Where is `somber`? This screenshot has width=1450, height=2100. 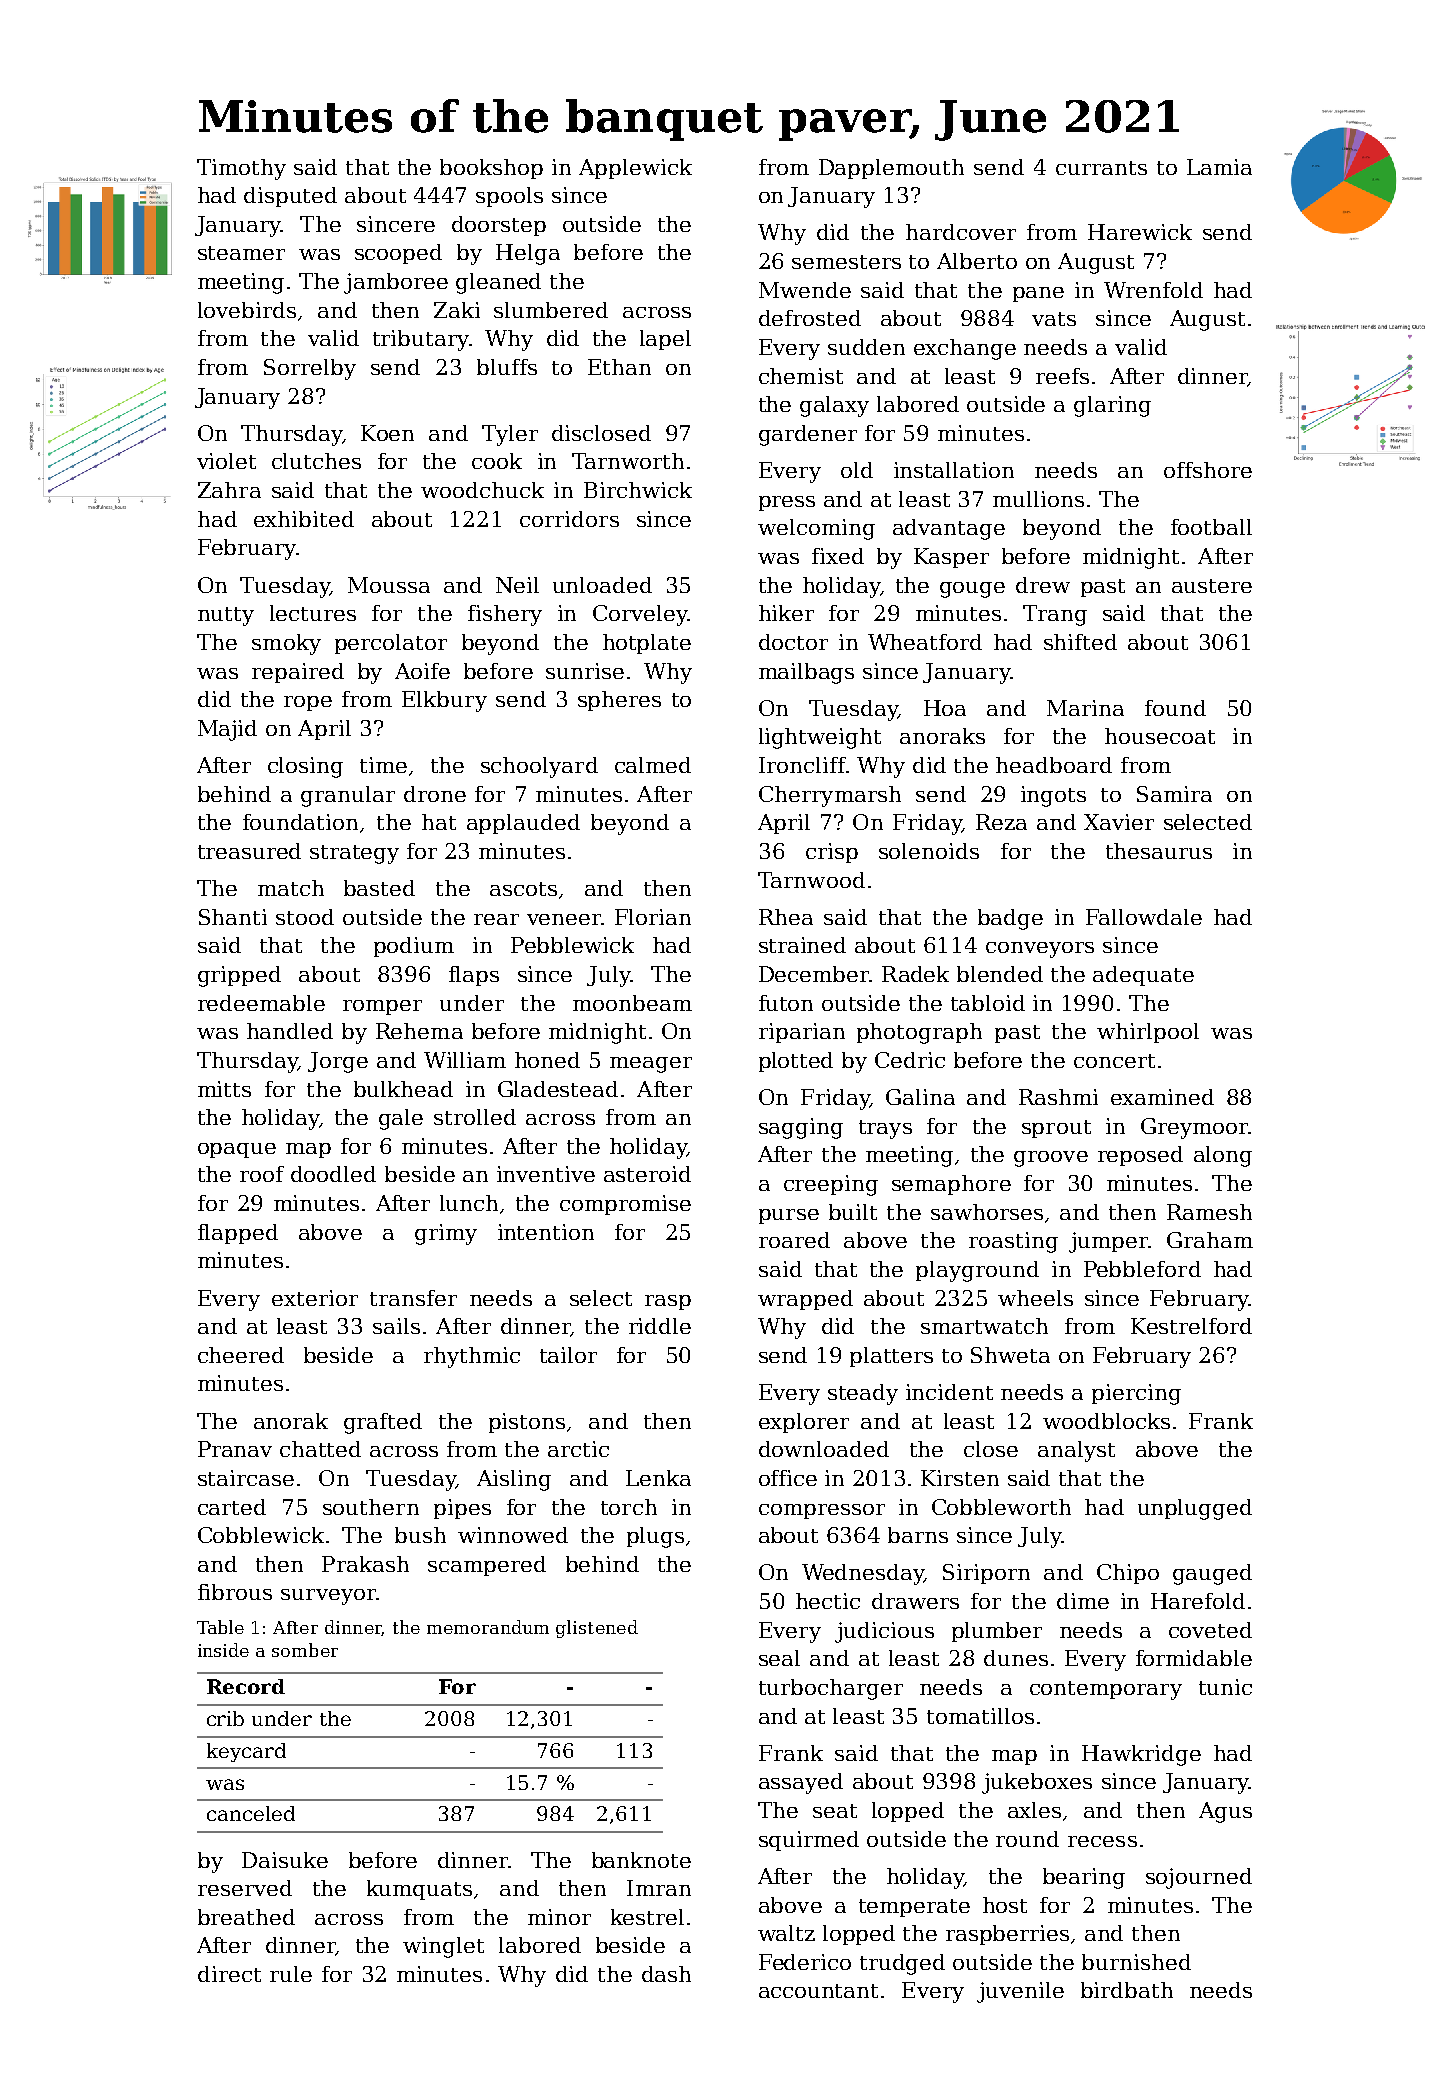
somber is located at coordinates (305, 1650).
